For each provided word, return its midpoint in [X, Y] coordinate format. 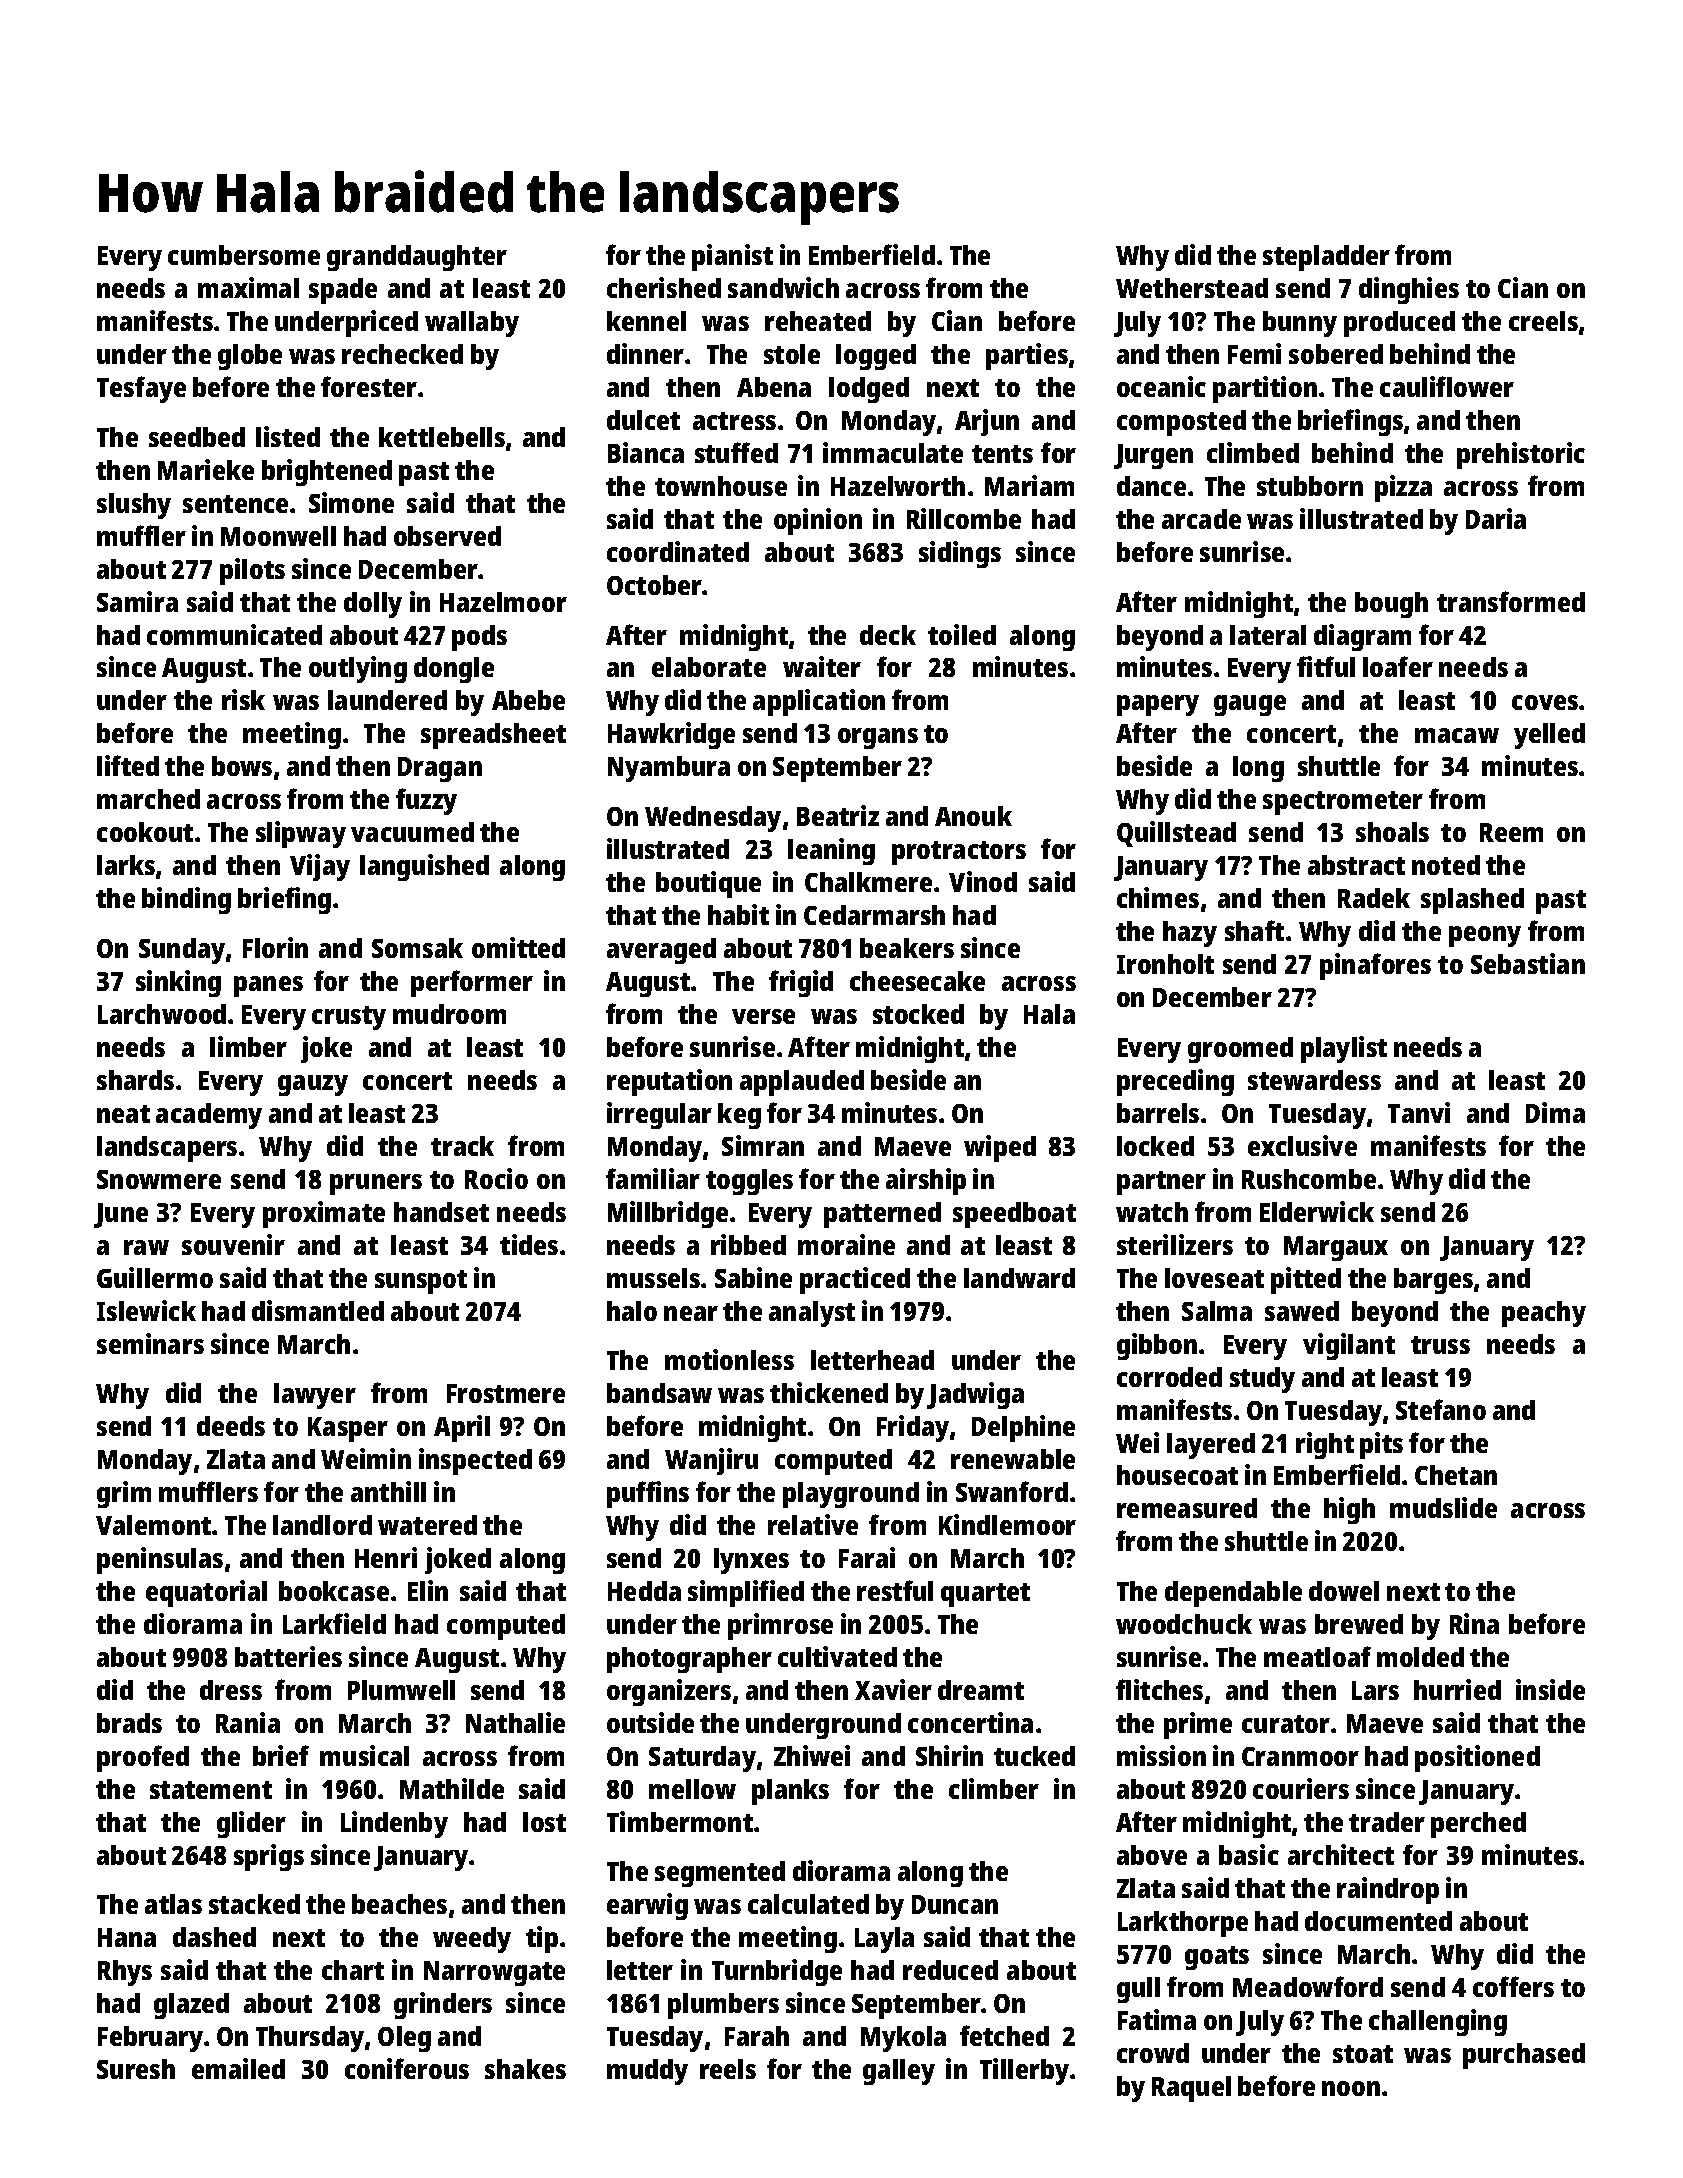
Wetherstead [1192, 288]
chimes [1158, 897]
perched [1478, 1825]
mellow [692, 1789]
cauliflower [1447, 386]
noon [1351, 2088]
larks [126, 865]
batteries [288, 1656]
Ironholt [1165, 964]
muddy [647, 2072]
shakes [525, 2069]
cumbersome [244, 255]
